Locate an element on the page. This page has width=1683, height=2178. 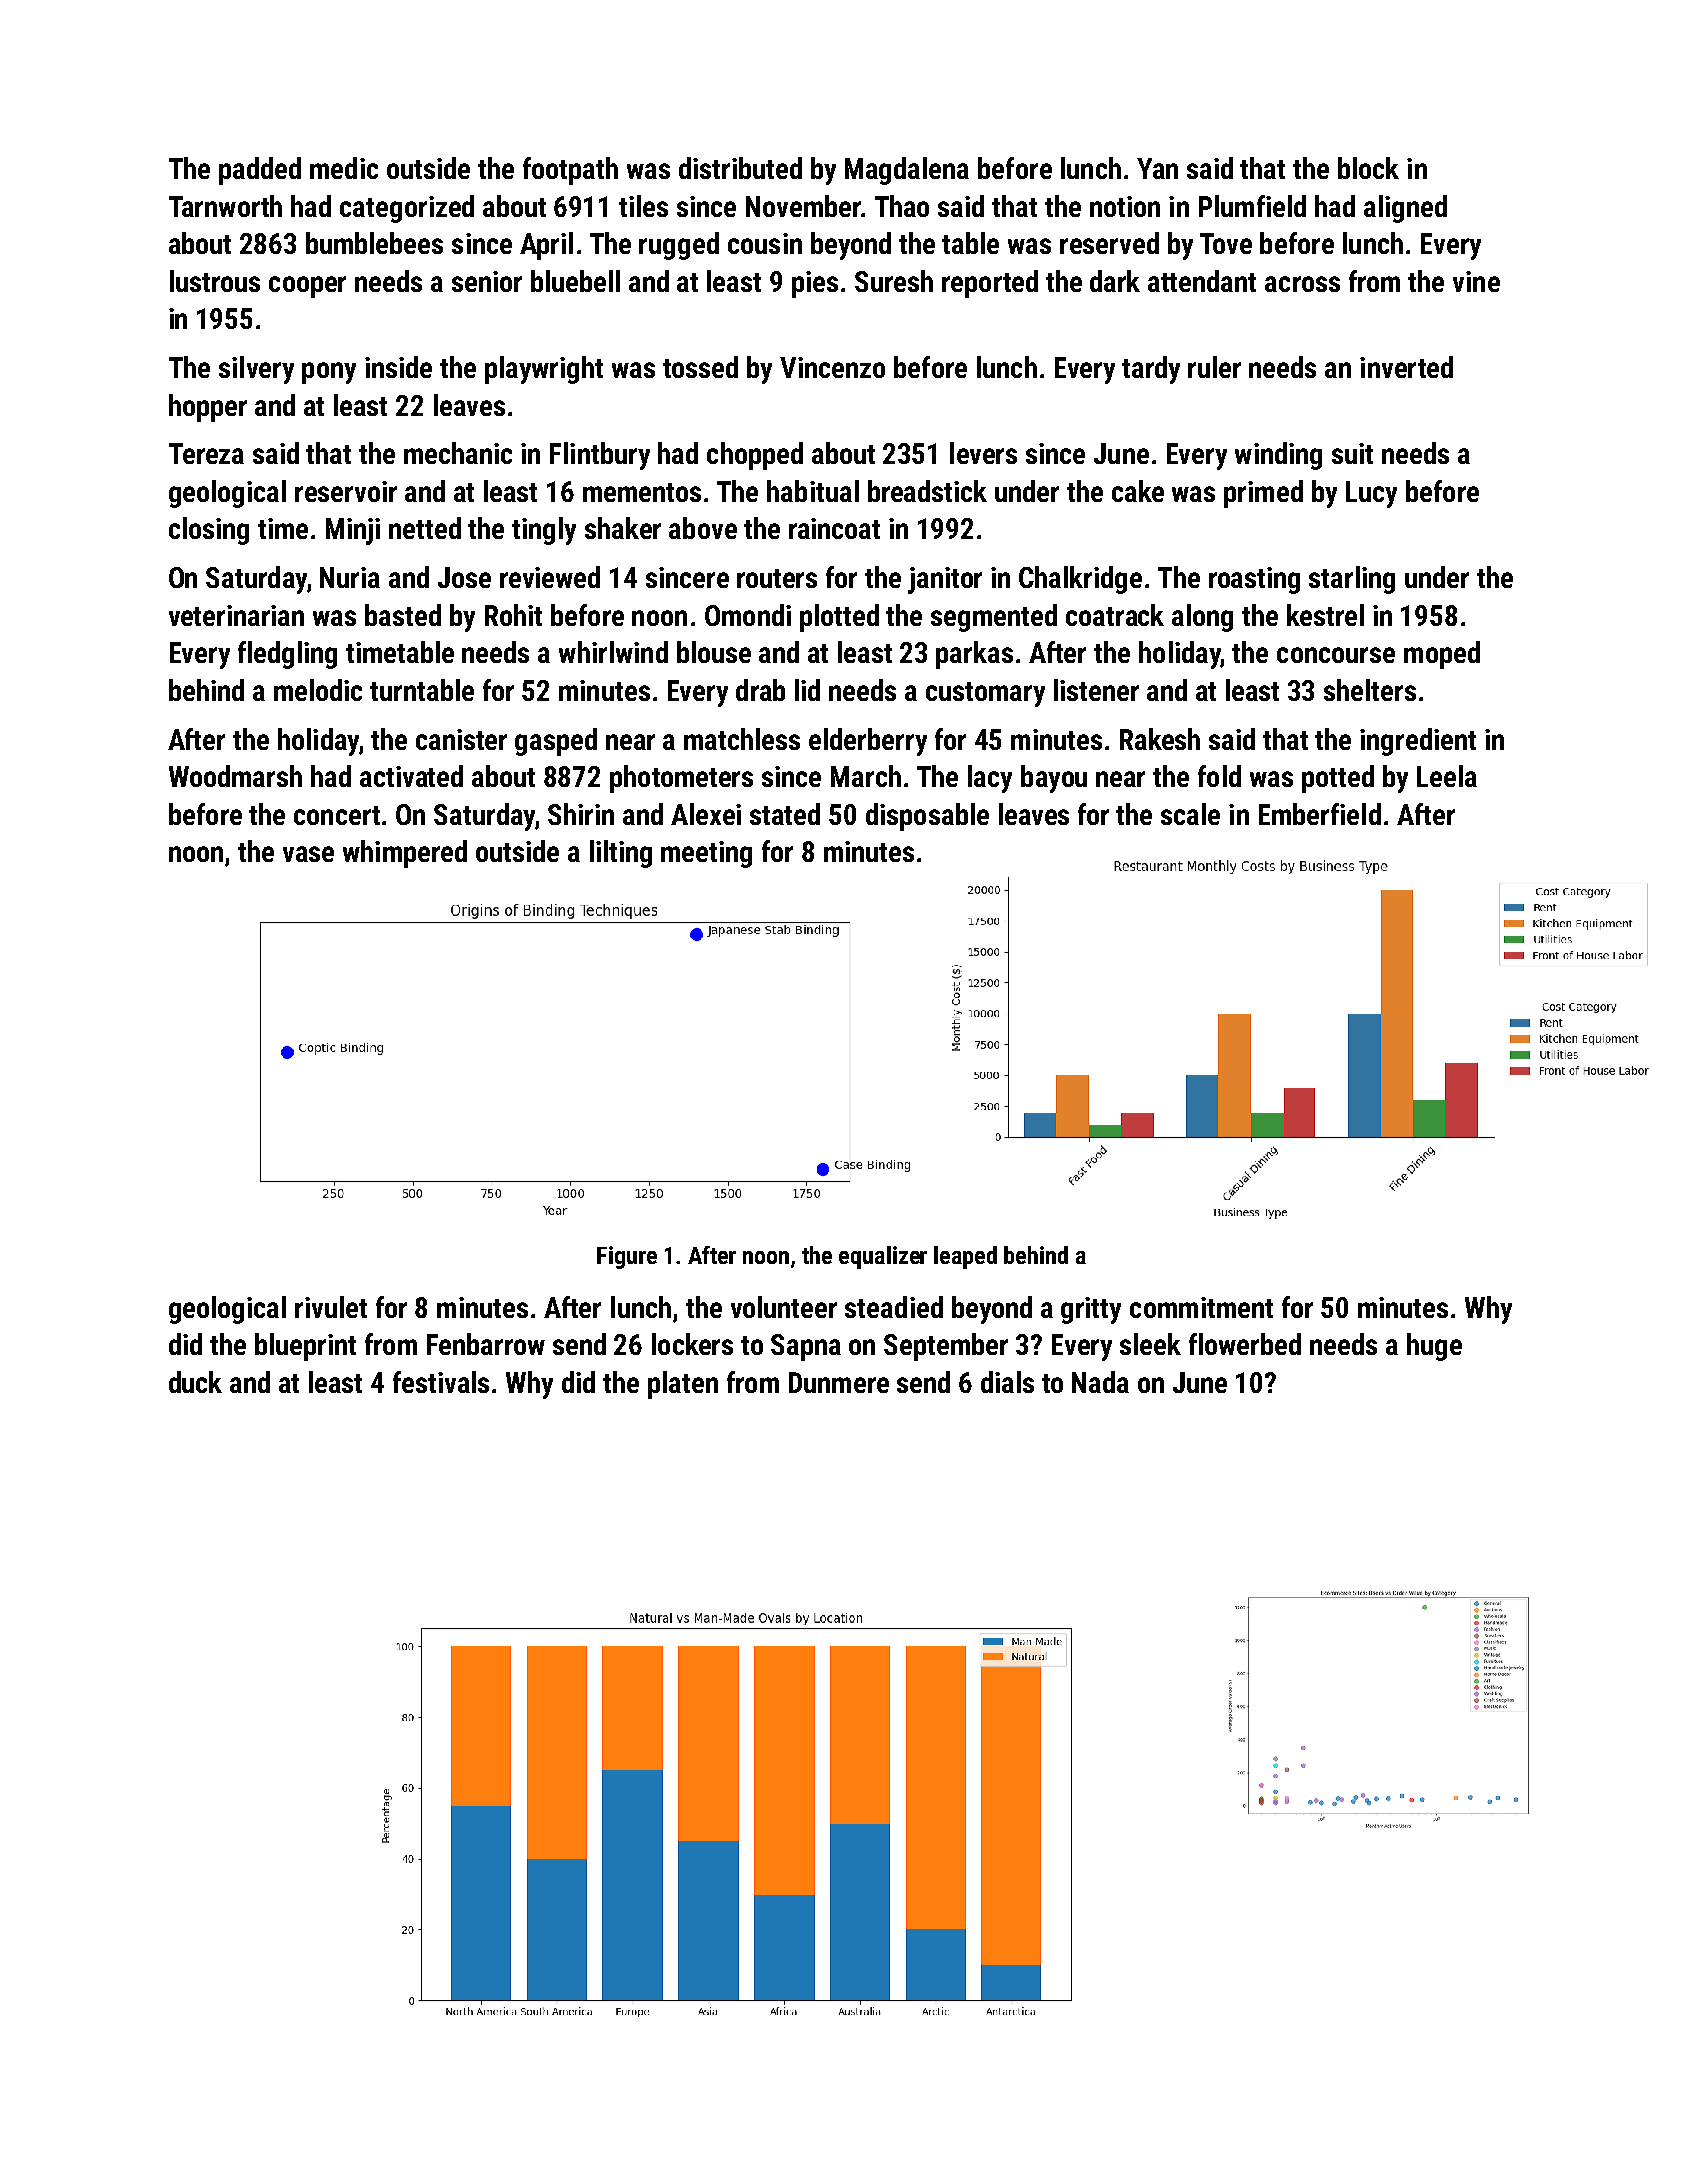
rivulet is located at coordinates (331, 1307).
